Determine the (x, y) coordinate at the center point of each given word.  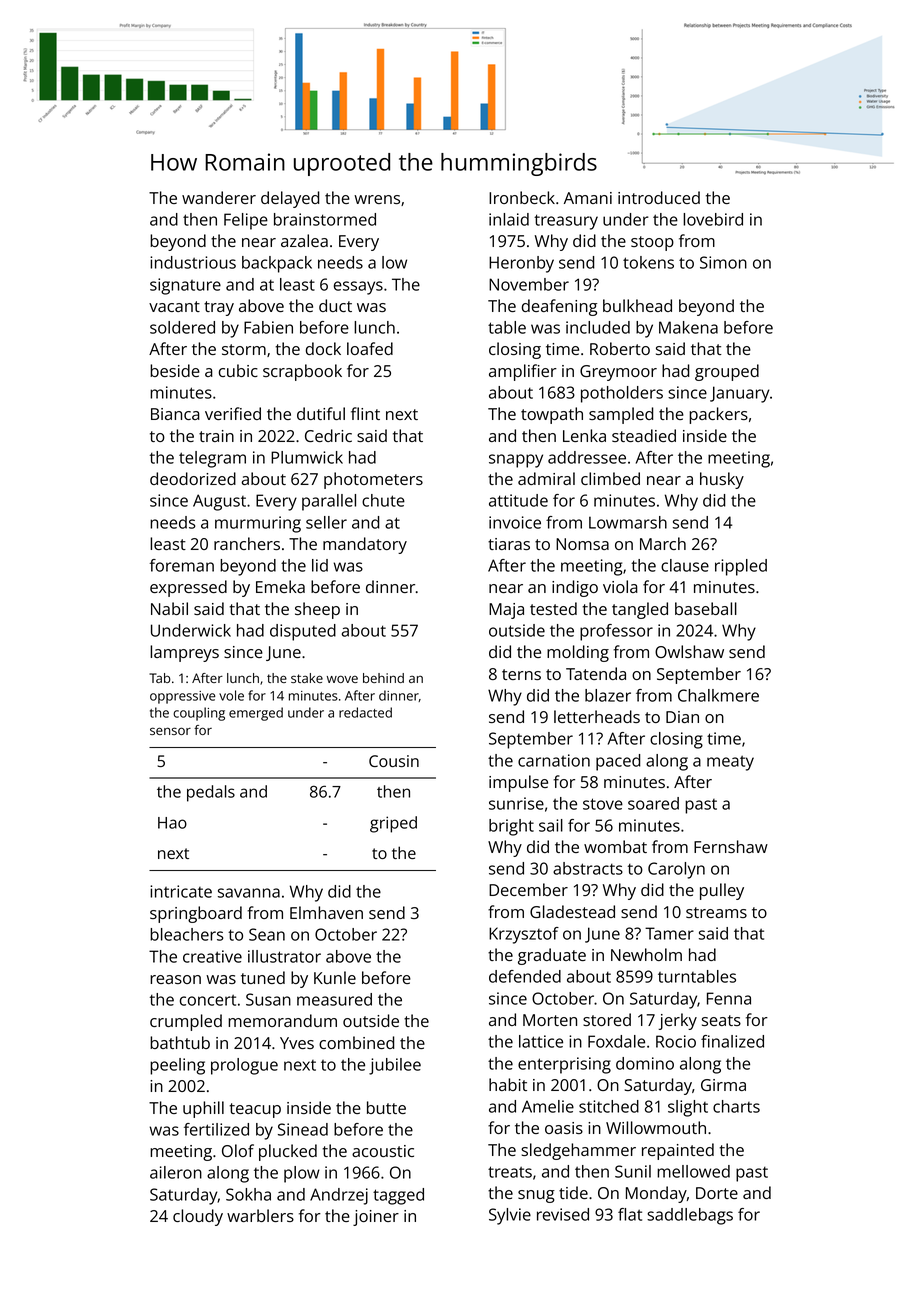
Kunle (335, 977)
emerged (256, 714)
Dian (682, 717)
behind (383, 678)
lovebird (713, 219)
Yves (297, 1043)
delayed (290, 199)
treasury (566, 222)
